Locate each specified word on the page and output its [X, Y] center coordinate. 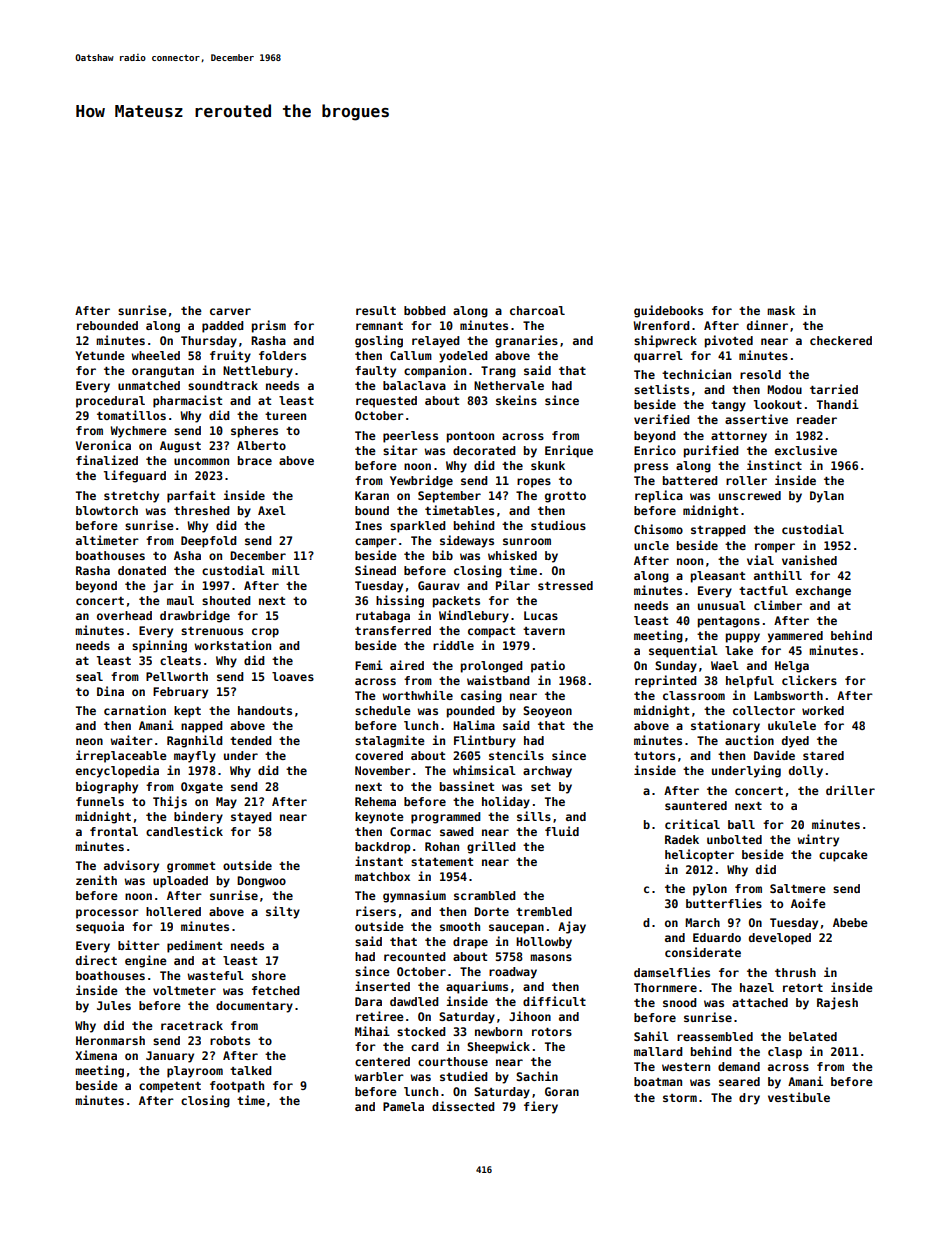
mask [781, 310]
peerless [410, 437]
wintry [818, 840]
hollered [173, 911]
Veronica [103, 445]
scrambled [485, 895]
